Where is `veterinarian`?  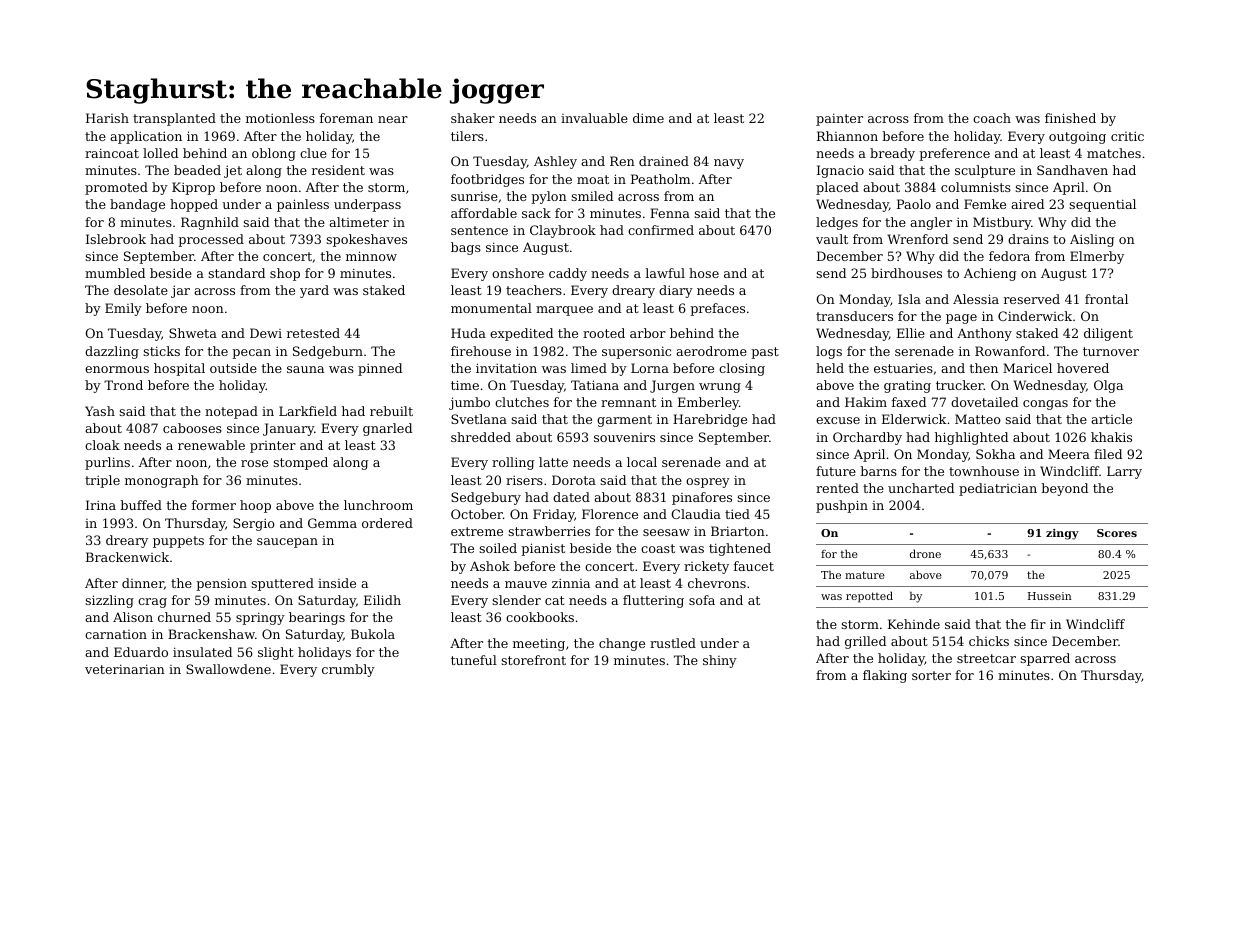
veterinarian is located at coordinates (125, 669).
